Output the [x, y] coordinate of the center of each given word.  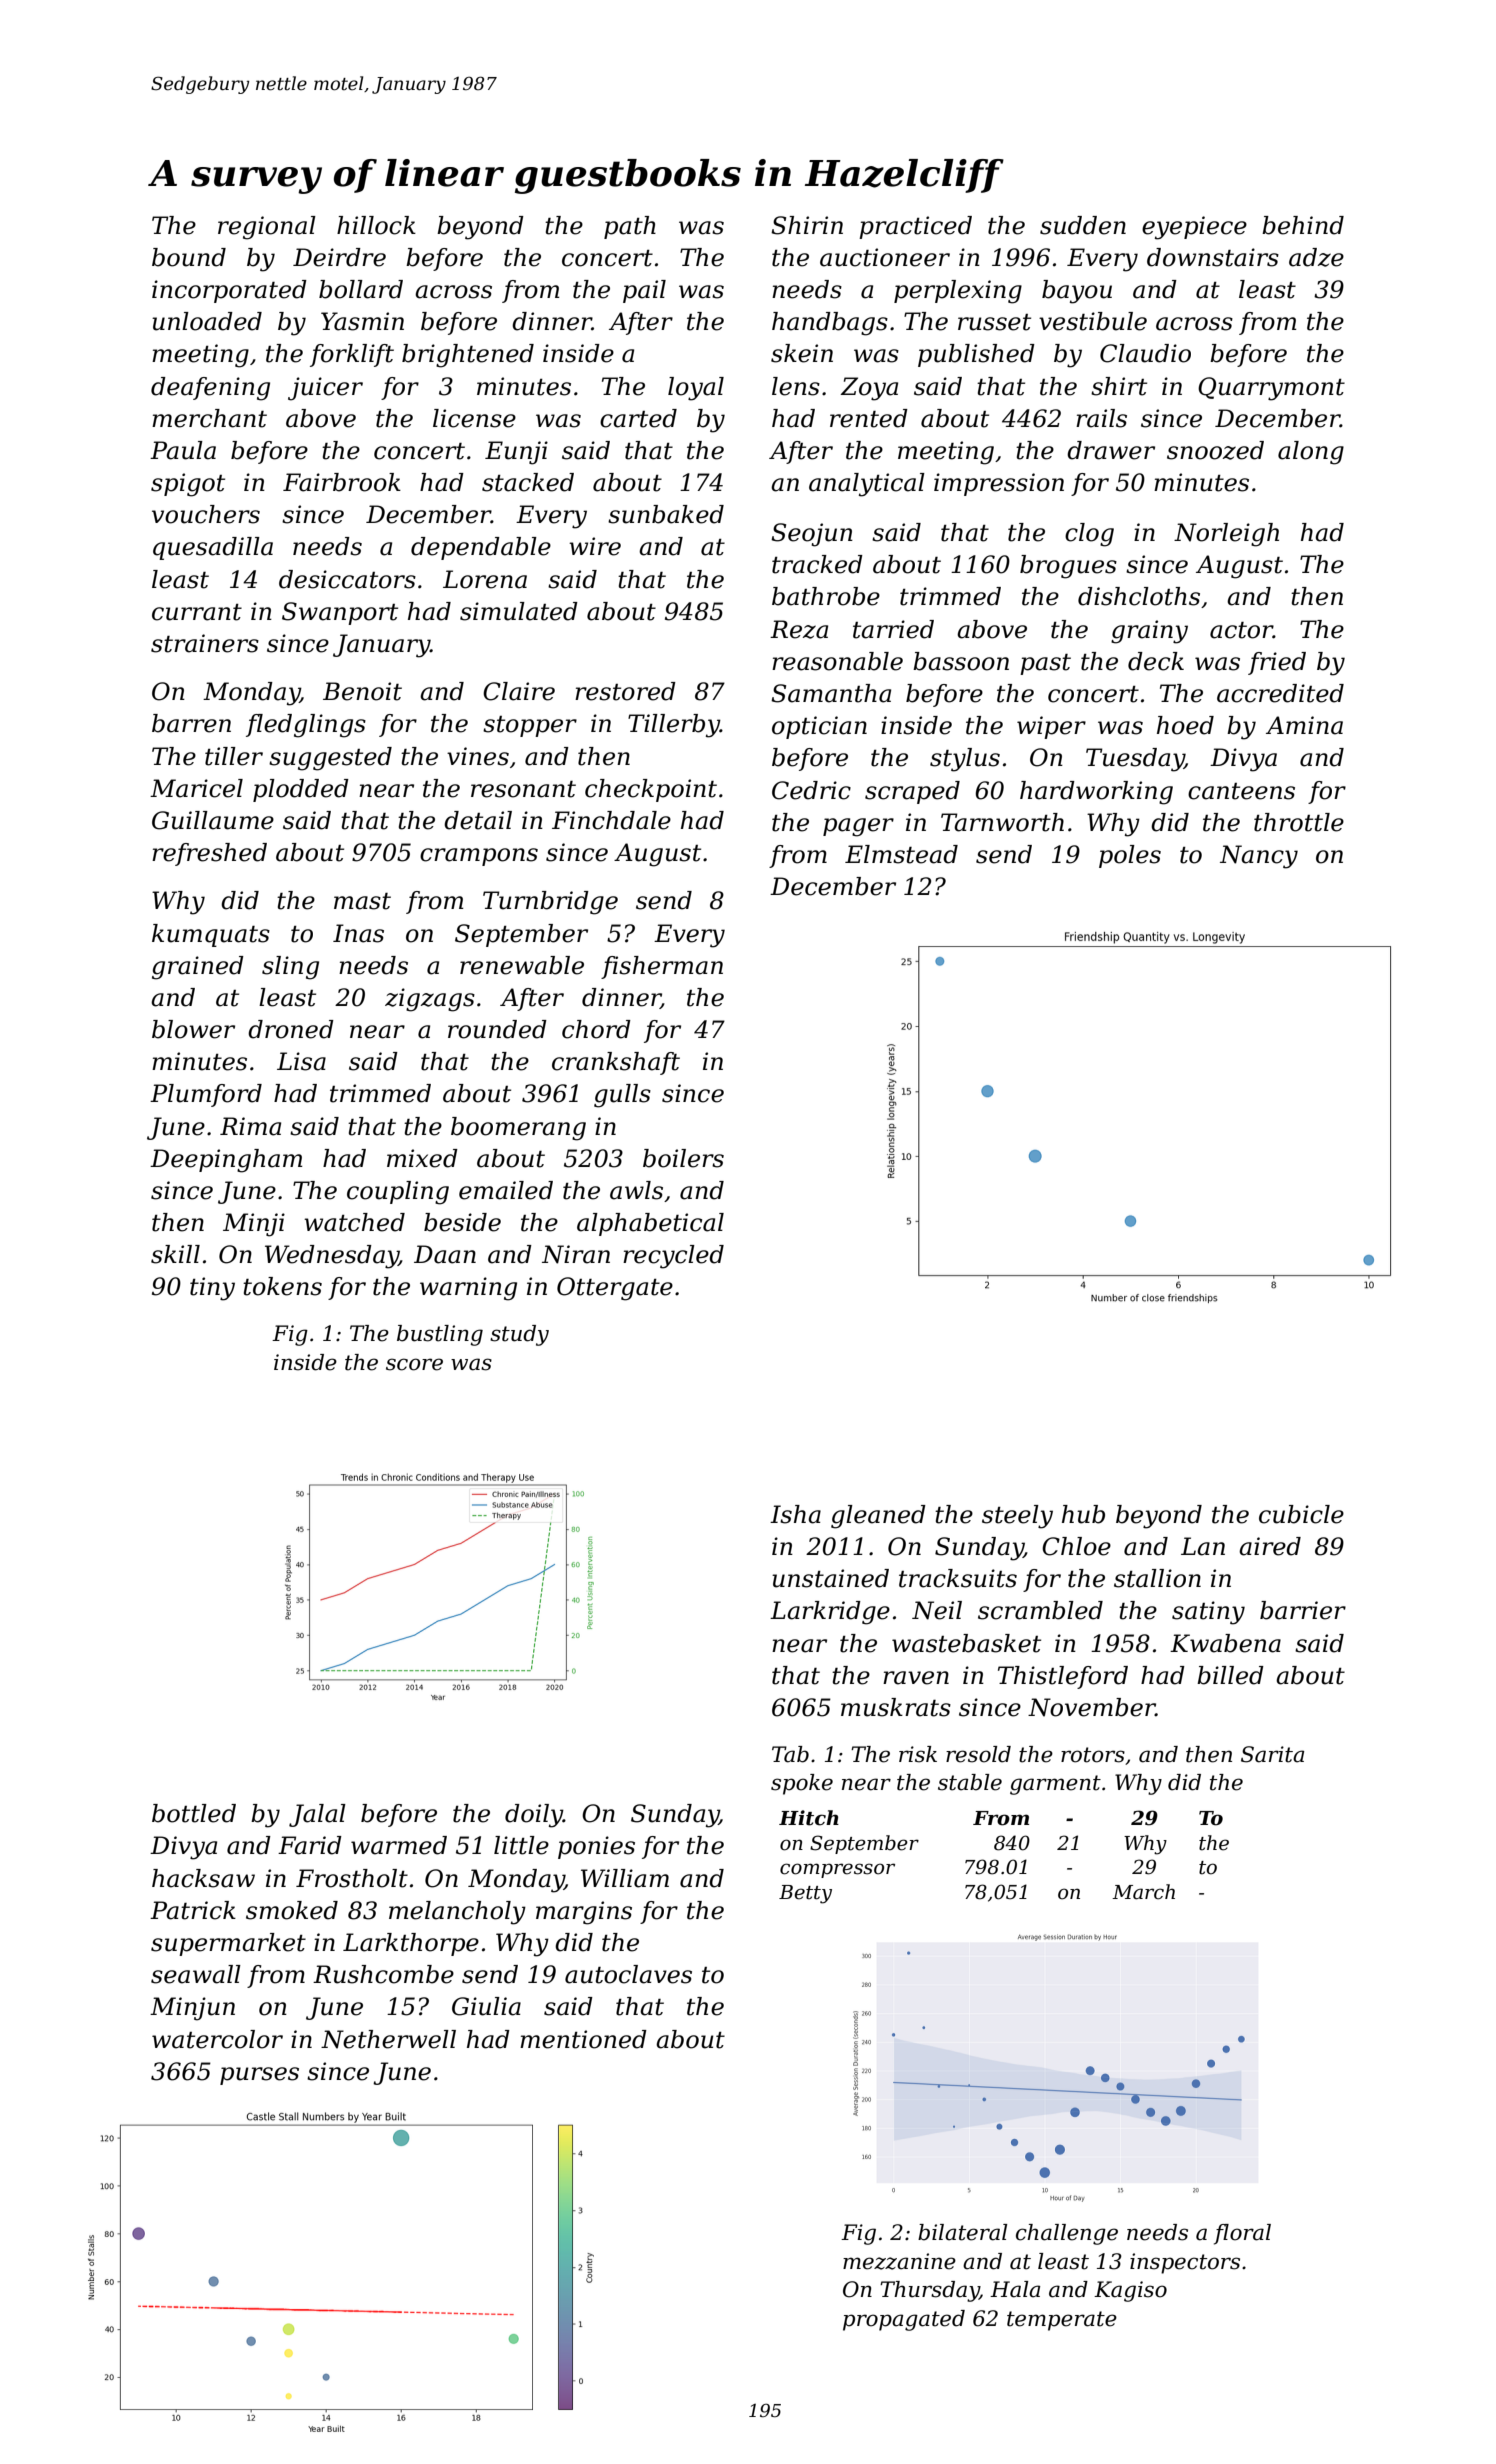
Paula [183, 450]
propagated [904, 2320]
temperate [1062, 2321]
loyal [696, 389]
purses [259, 2076]
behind [1303, 225]
